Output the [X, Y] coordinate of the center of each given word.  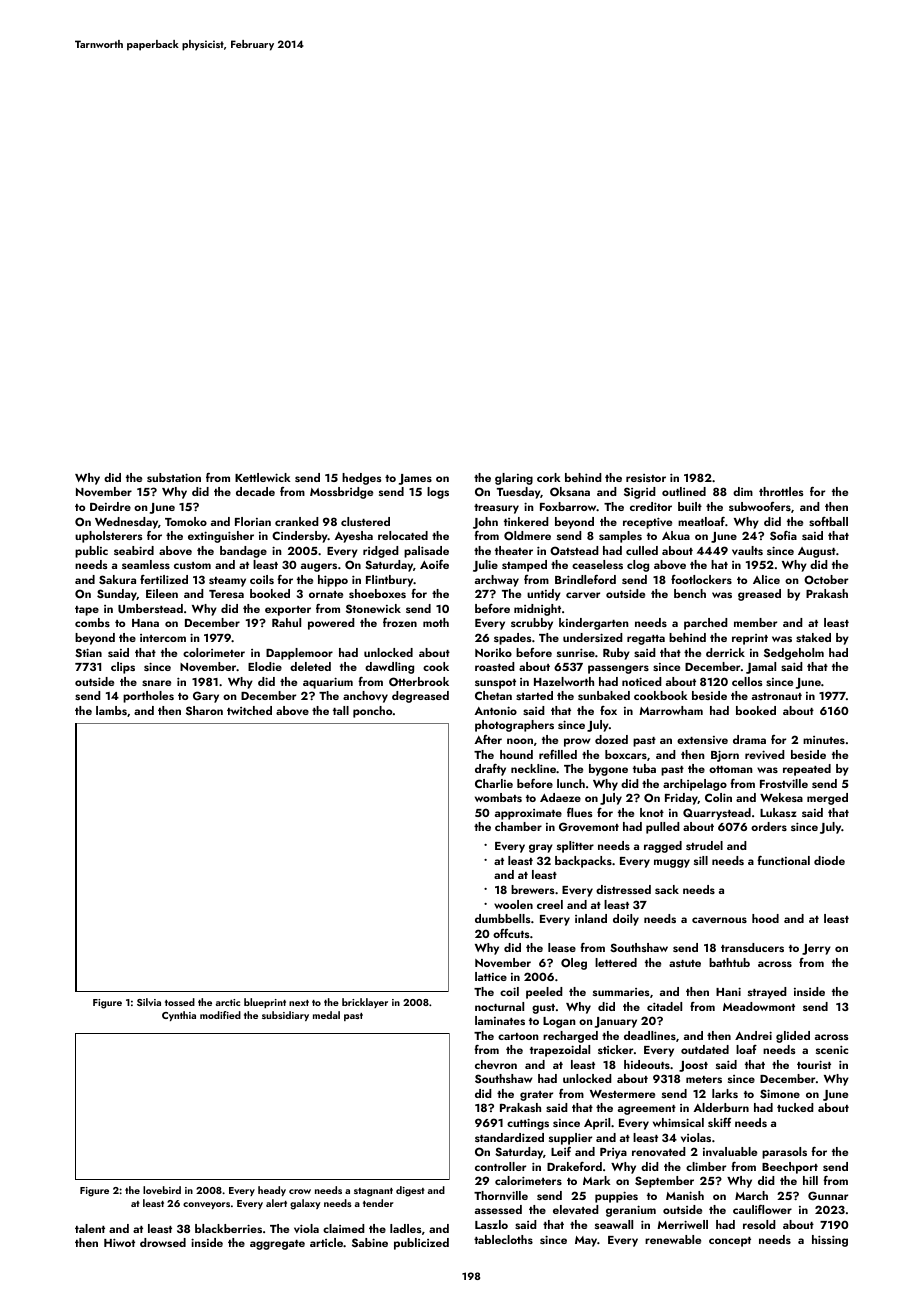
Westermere [622, 1094]
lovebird [162, 1190]
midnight [537, 610]
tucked [795, 1107]
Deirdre [110, 506]
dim [743, 491]
